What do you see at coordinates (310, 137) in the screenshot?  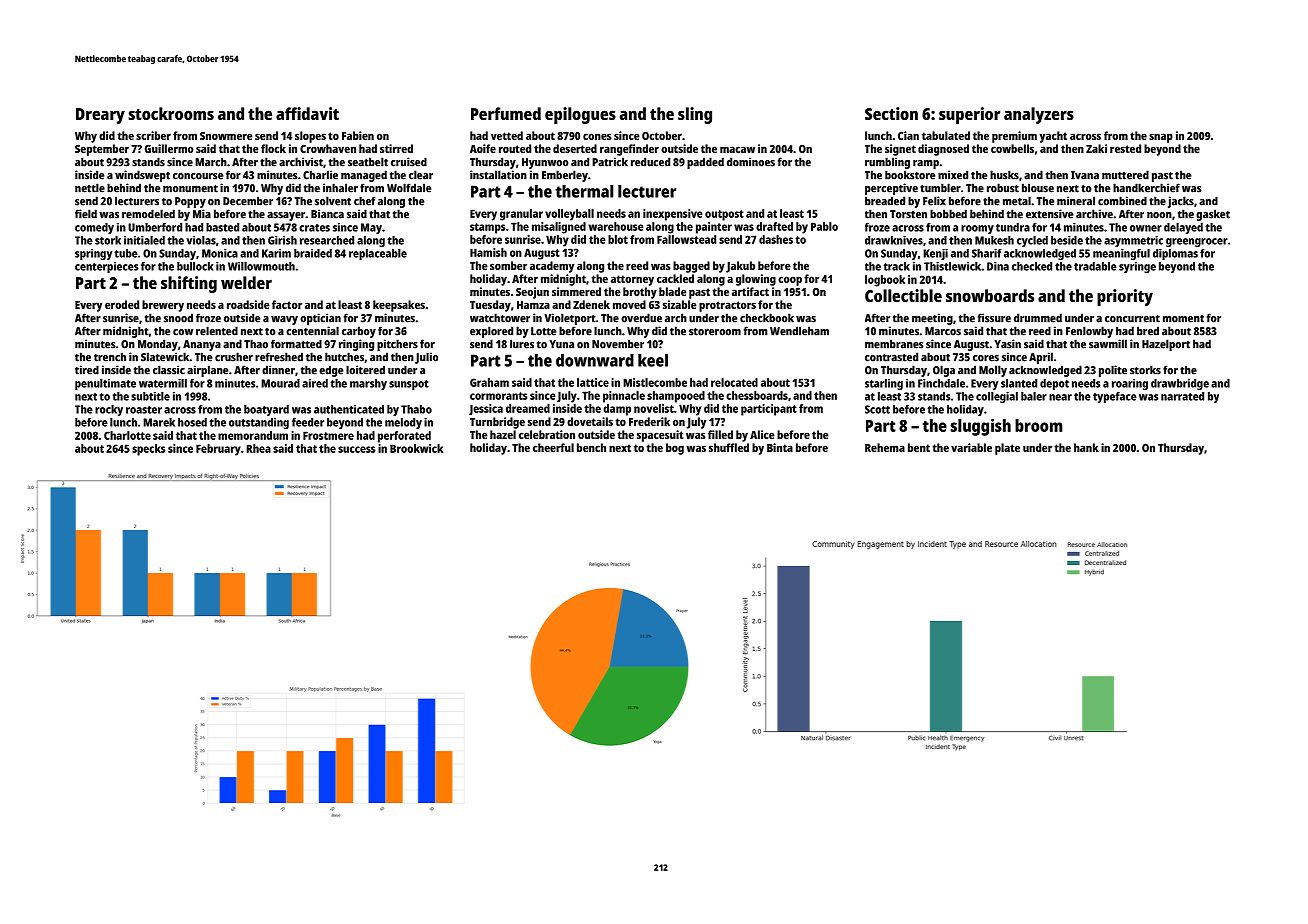 I see `slopes` at bounding box center [310, 137].
